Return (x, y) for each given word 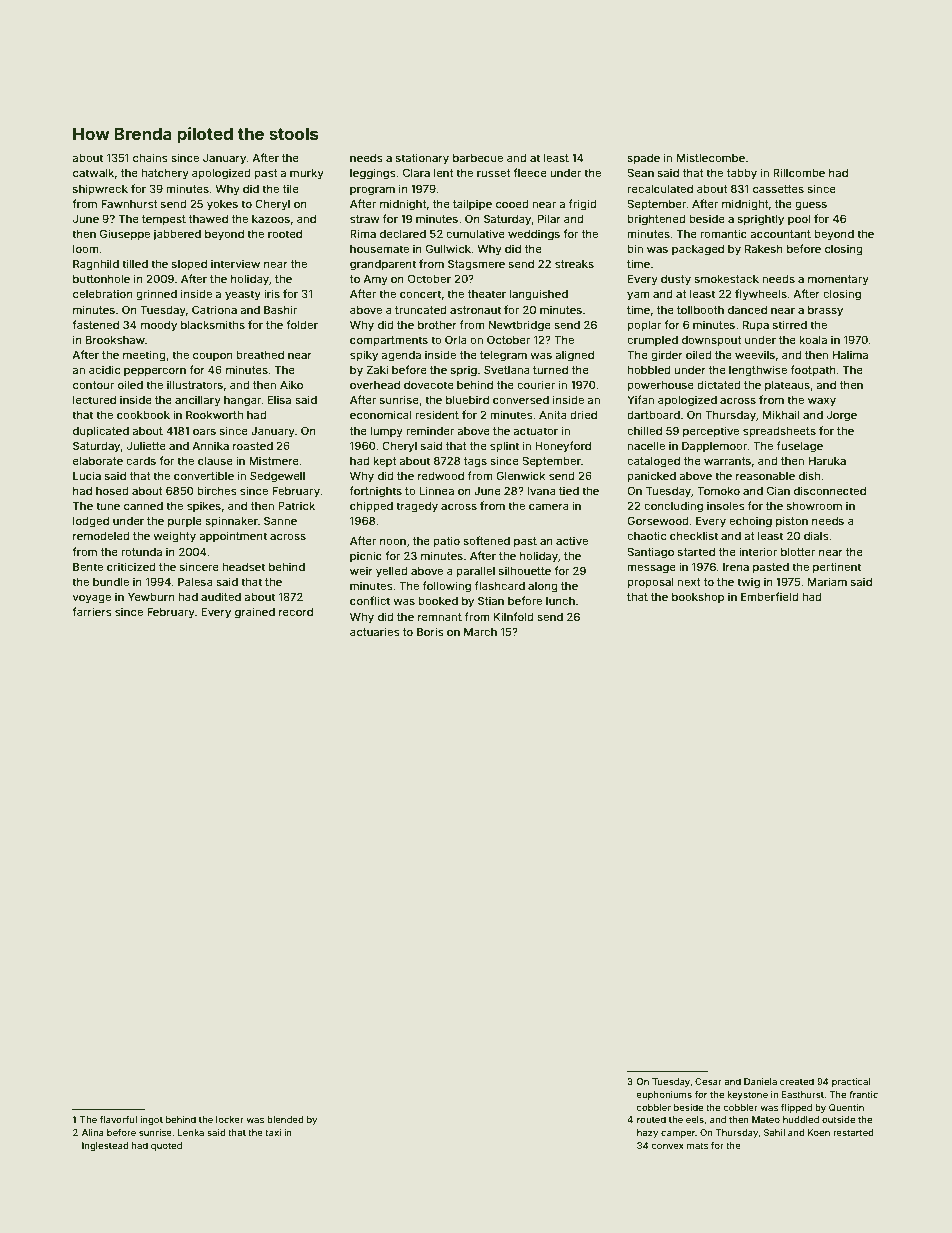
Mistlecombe (711, 157)
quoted (166, 1146)
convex (667, 1146)
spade (643, 159)
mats (697, 1145)
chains (150, 157)
